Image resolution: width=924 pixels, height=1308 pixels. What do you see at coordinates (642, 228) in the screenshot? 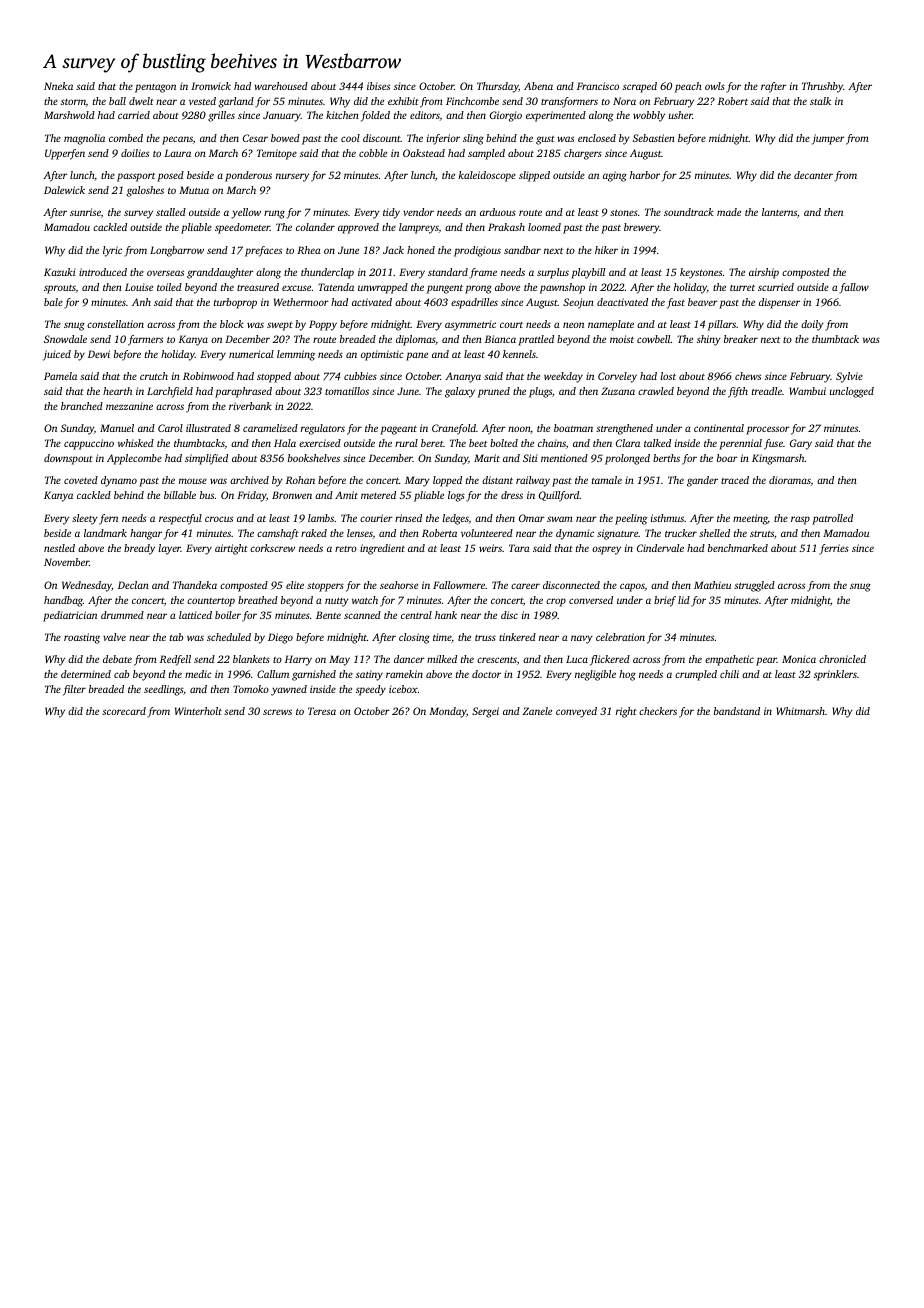
I see `brewery` at bounding box center [642, 228].
